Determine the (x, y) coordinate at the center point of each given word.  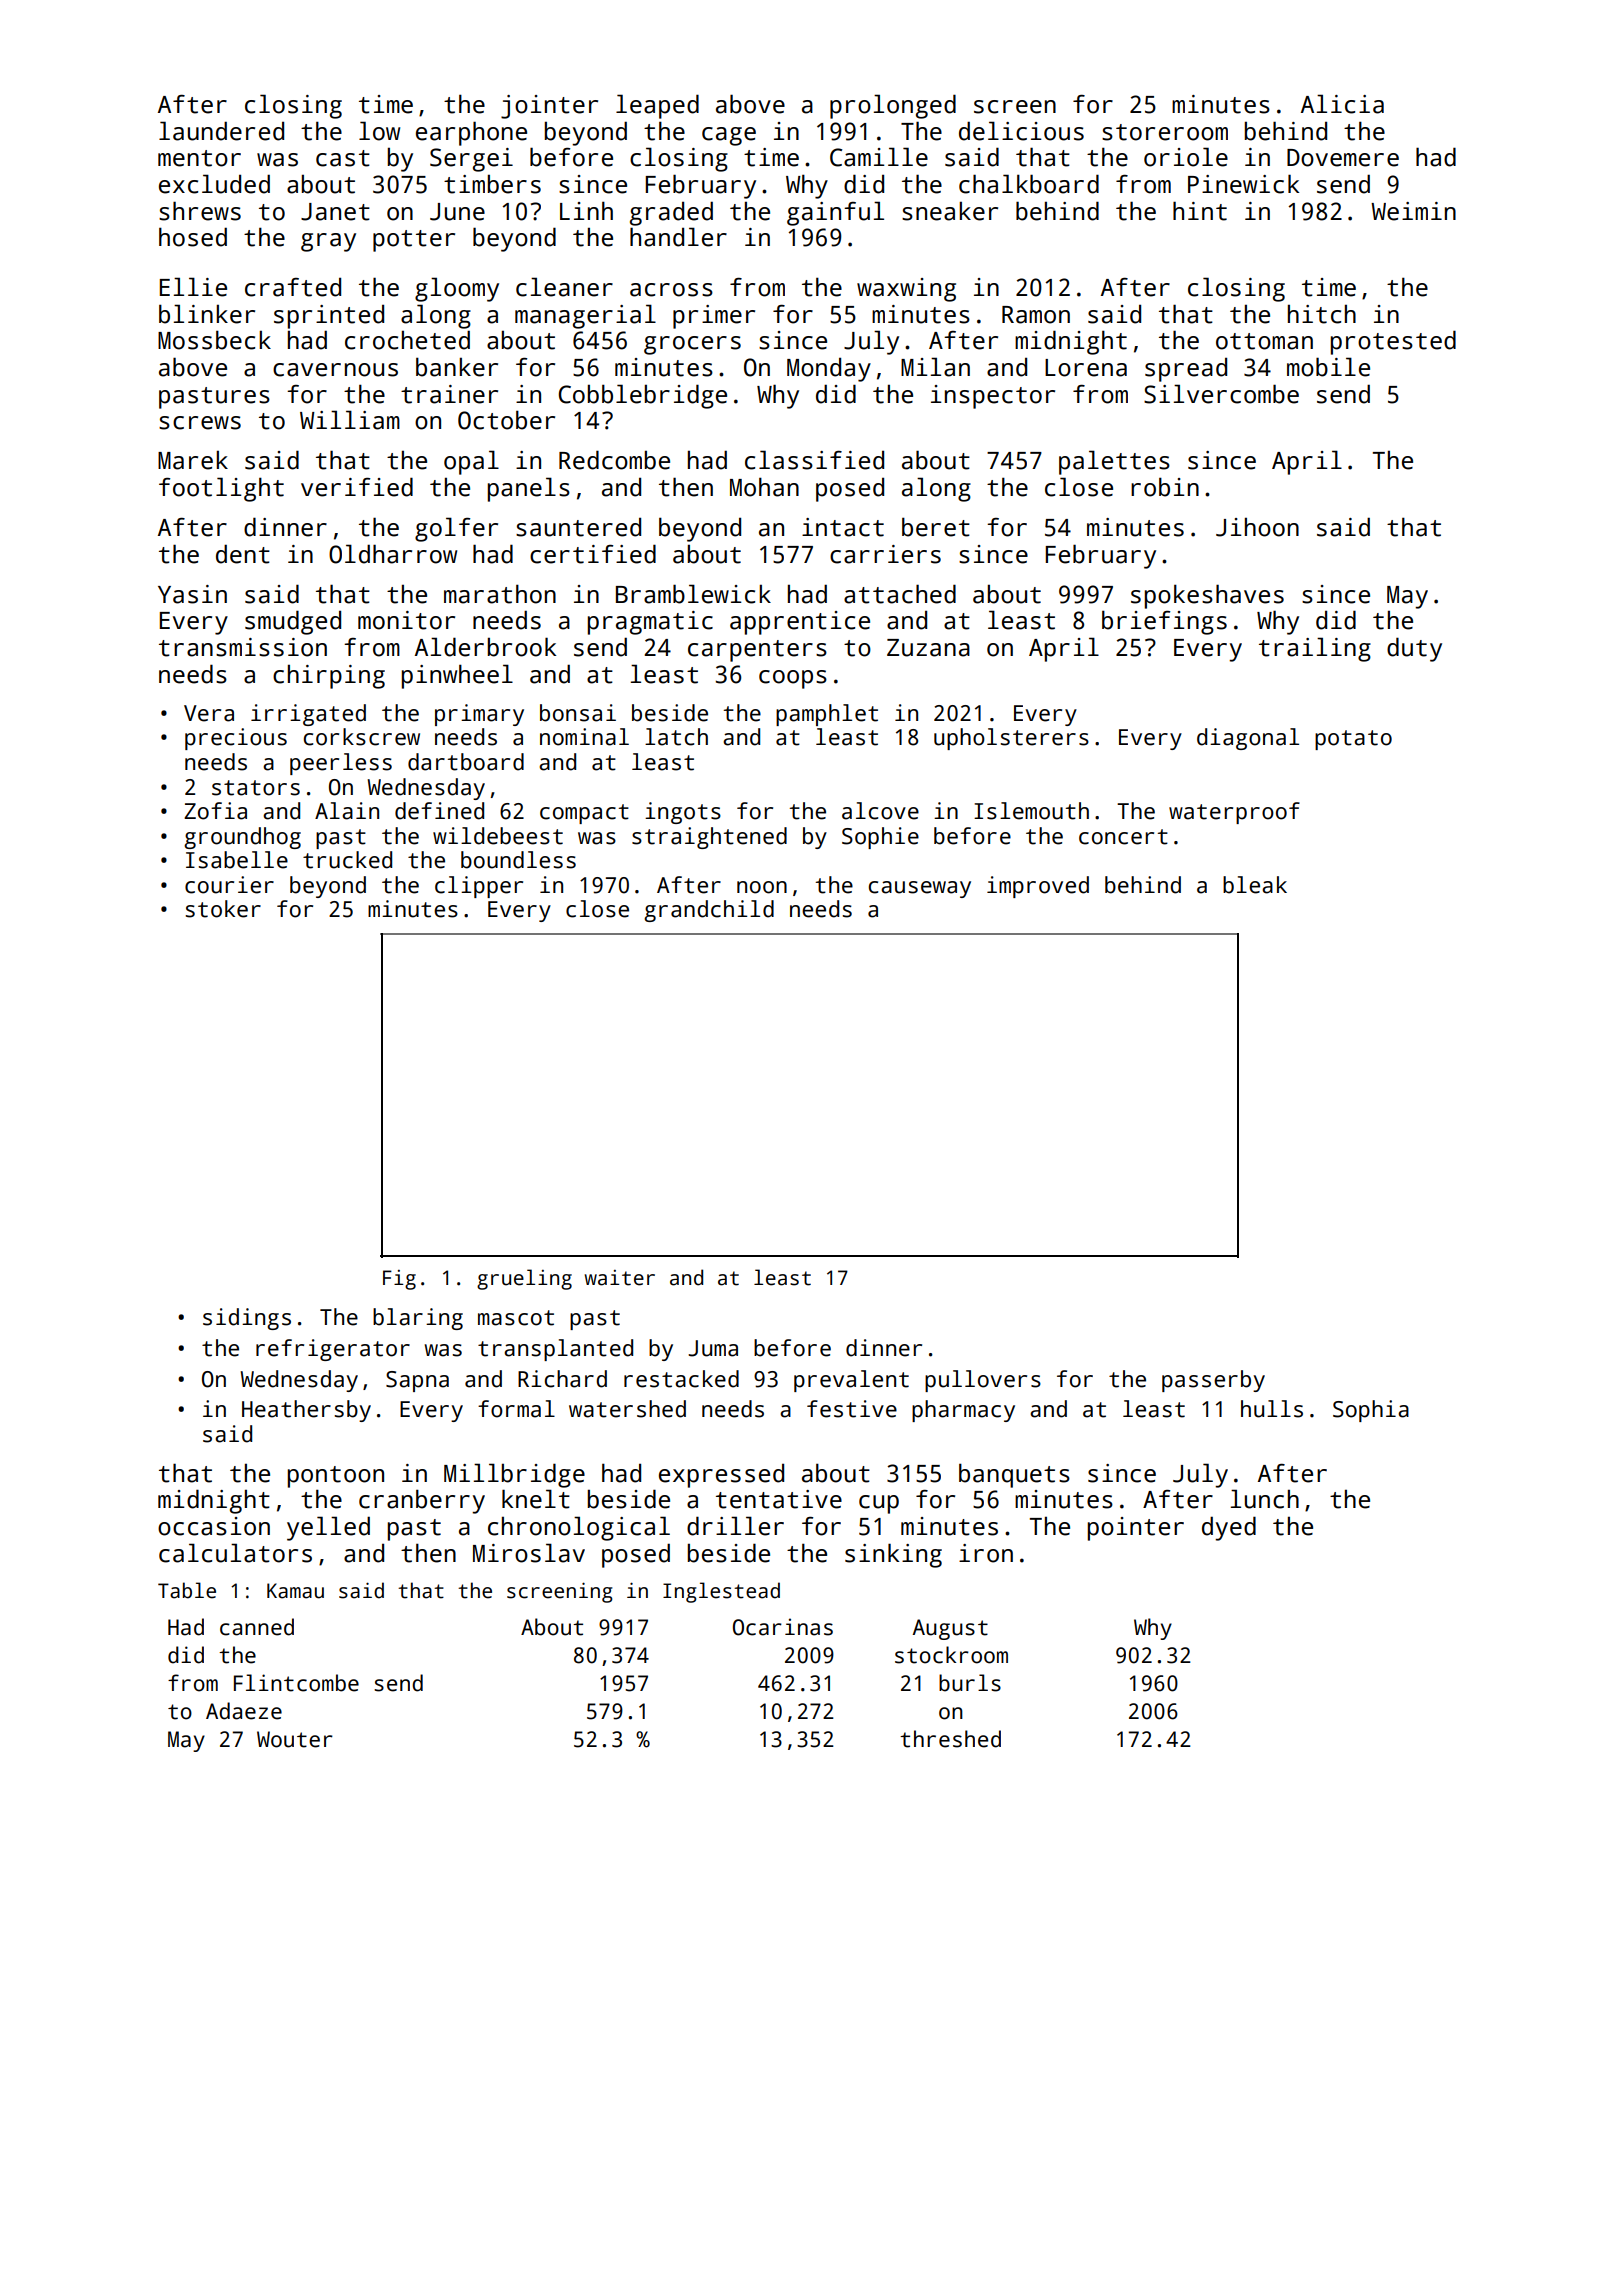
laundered (221, 131)
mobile (1328, 367)
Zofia (215, 811)
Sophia (1371, 1411)
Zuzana (928, 648)
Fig (399, 1280)
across (671, 290)
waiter (620, 1278)
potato (1353, 740)
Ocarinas (783, 1627)
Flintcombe (296, 1683)
